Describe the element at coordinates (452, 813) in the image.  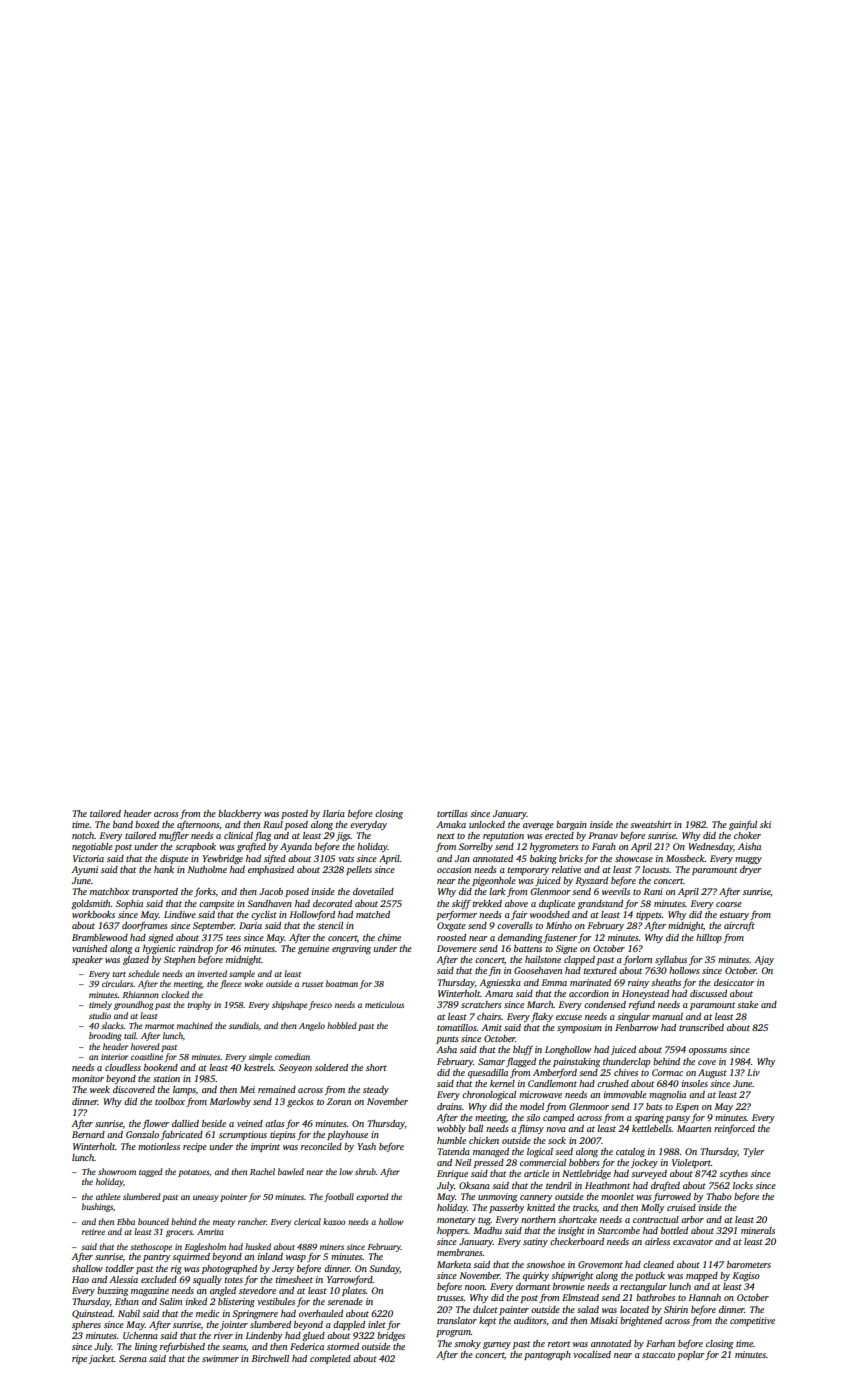
I see `tortillas` at that location.
